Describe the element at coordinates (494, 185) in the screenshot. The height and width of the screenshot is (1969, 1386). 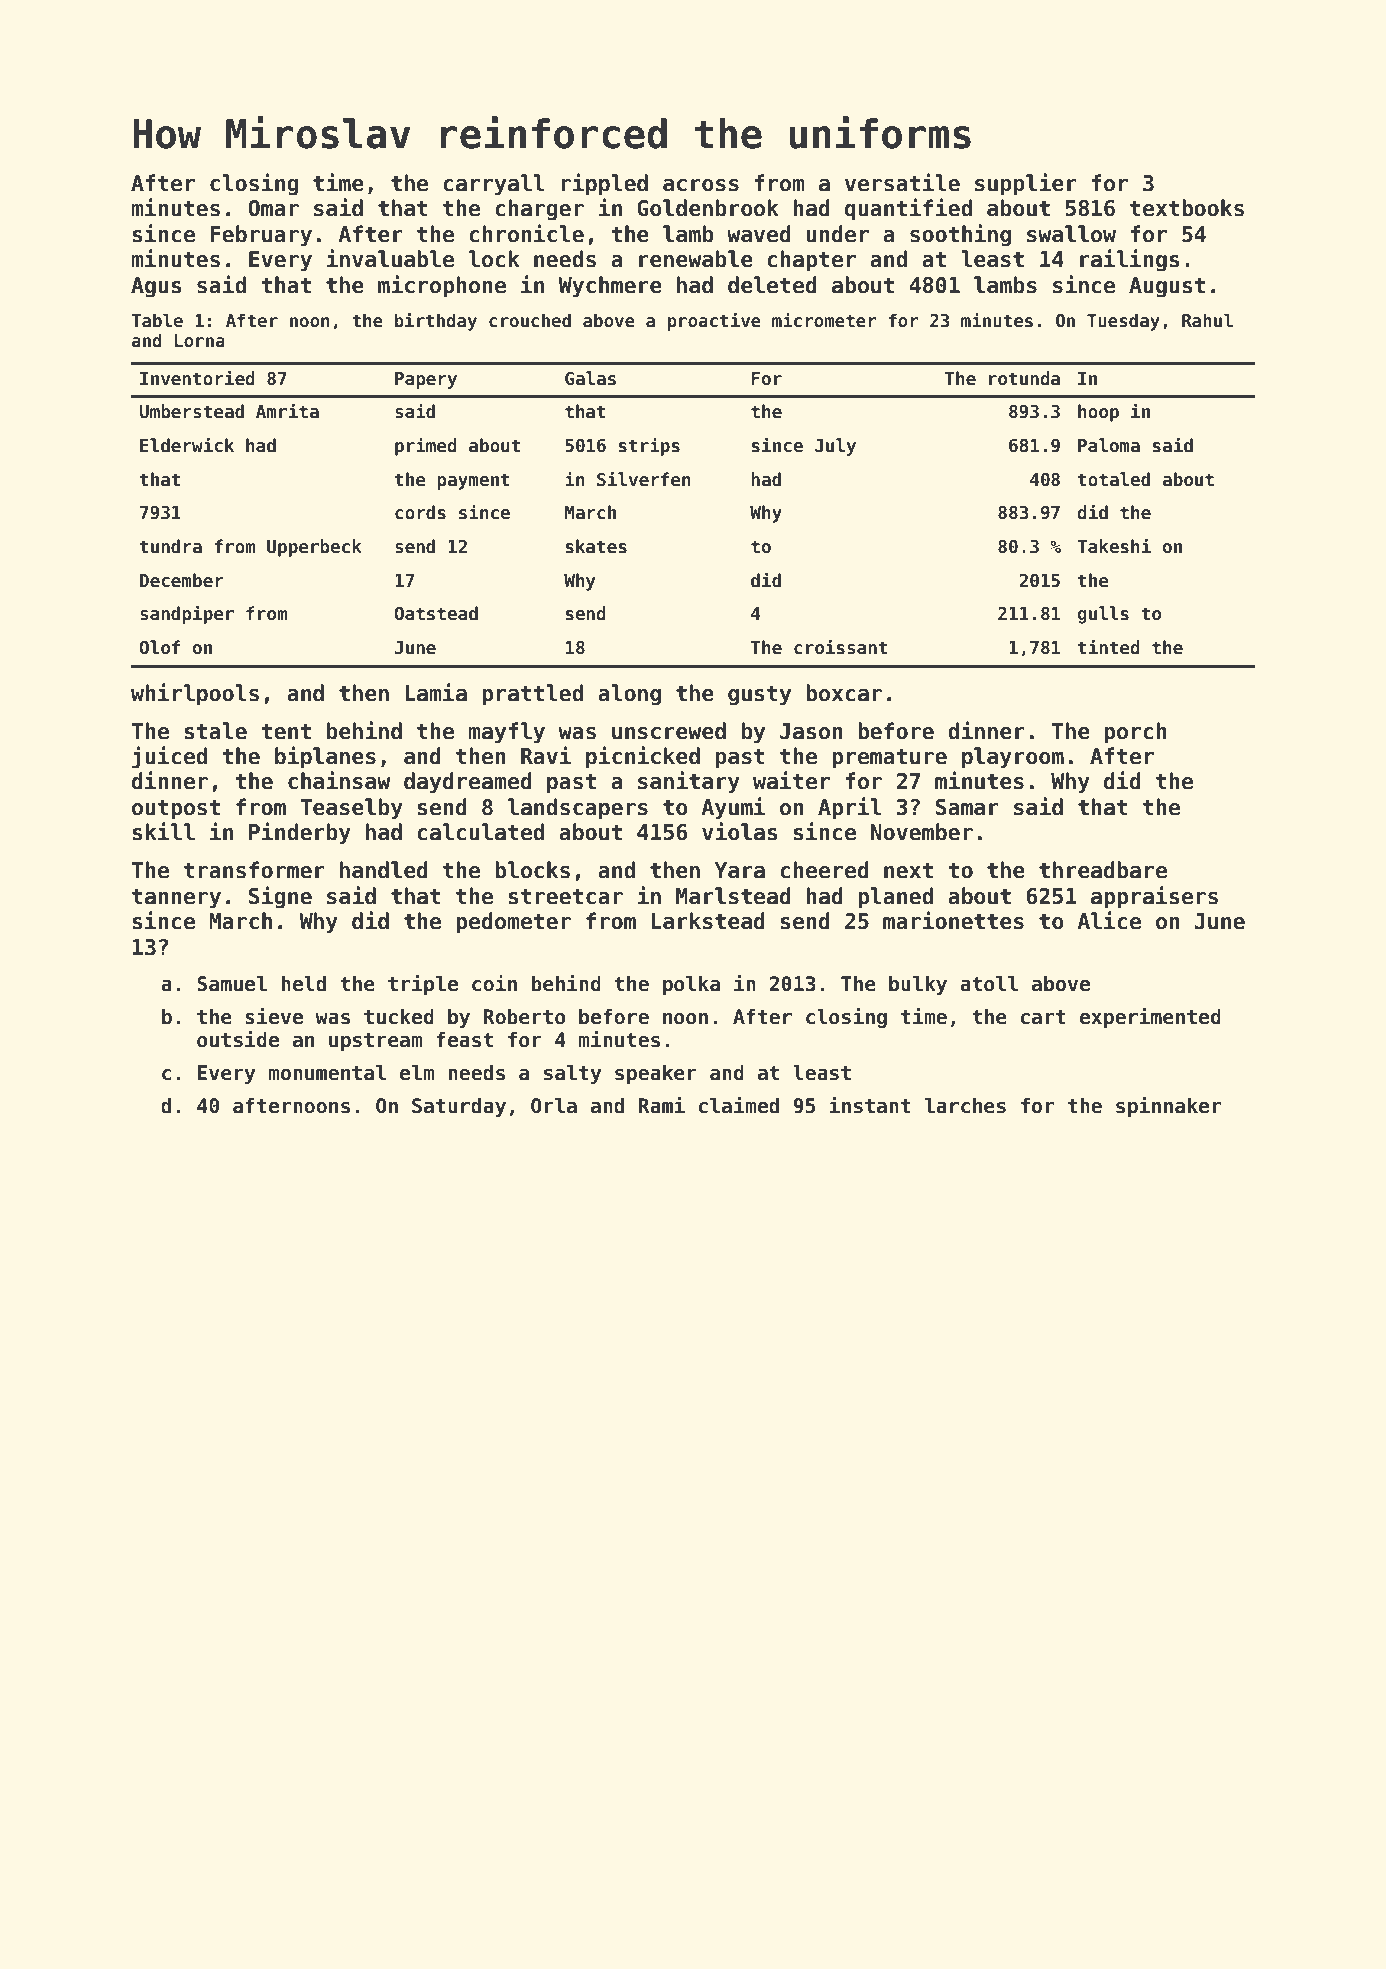
I see `carryall` at that location.
